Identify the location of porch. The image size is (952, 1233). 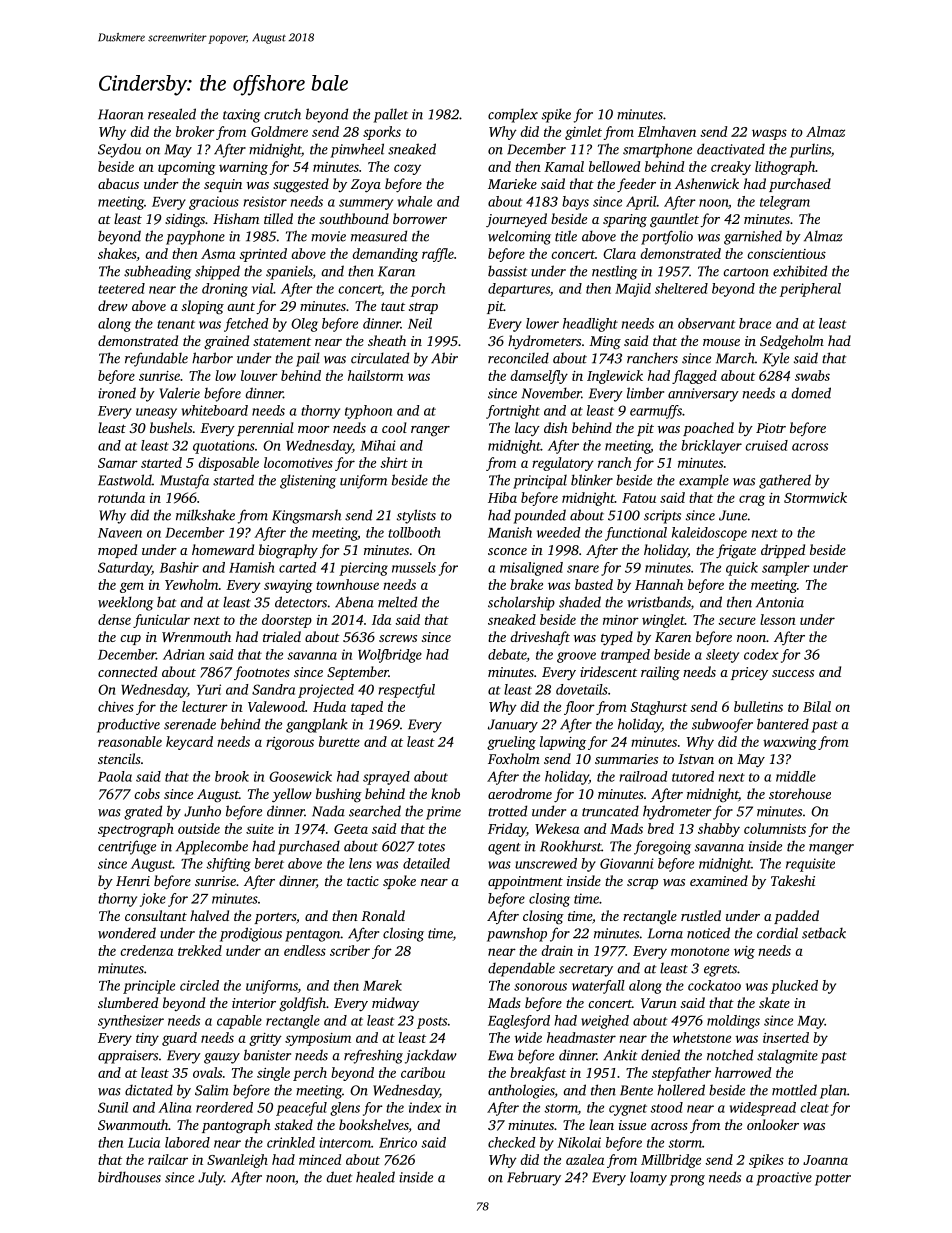
(428, 290).
